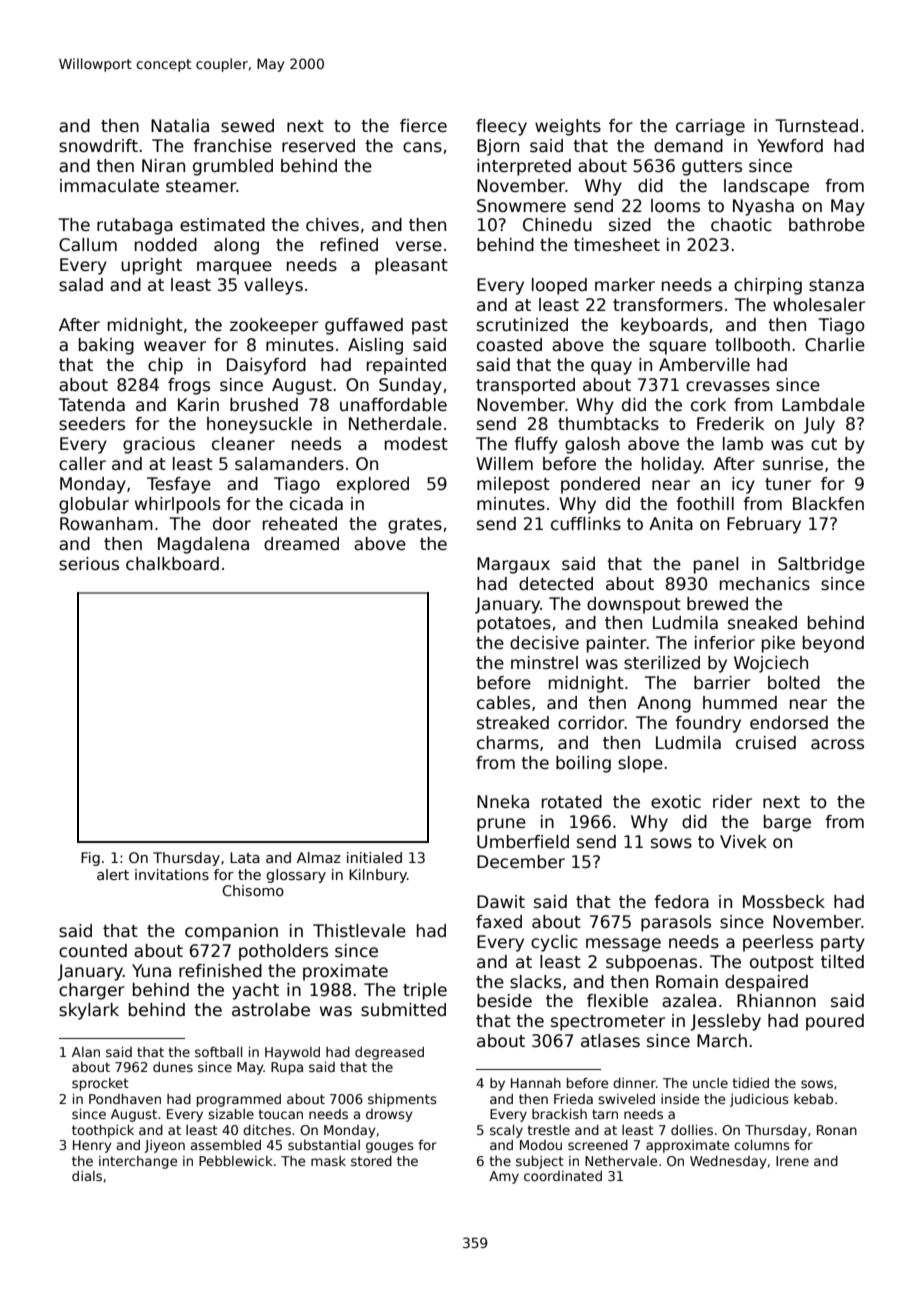  Describe the element at coordinates (425, 991) in the image. I see `triple` at that location.
